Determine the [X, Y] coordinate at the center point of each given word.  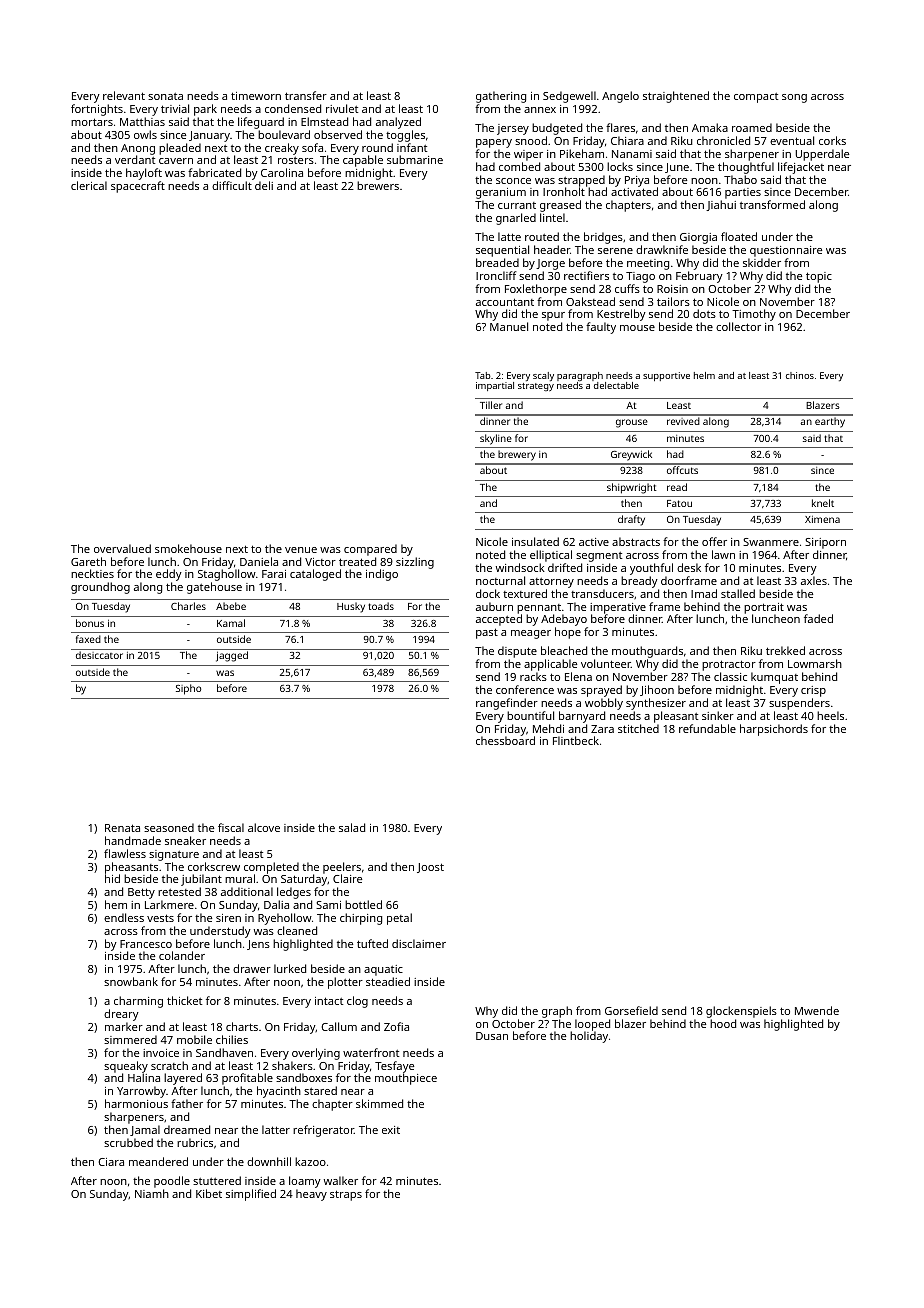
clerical [89, 185]
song [794, 98]
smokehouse [188, 548]
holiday [589, 1037]
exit [391, 1130]
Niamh [152, 1193]
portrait [764, 609]
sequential [502, 251]
